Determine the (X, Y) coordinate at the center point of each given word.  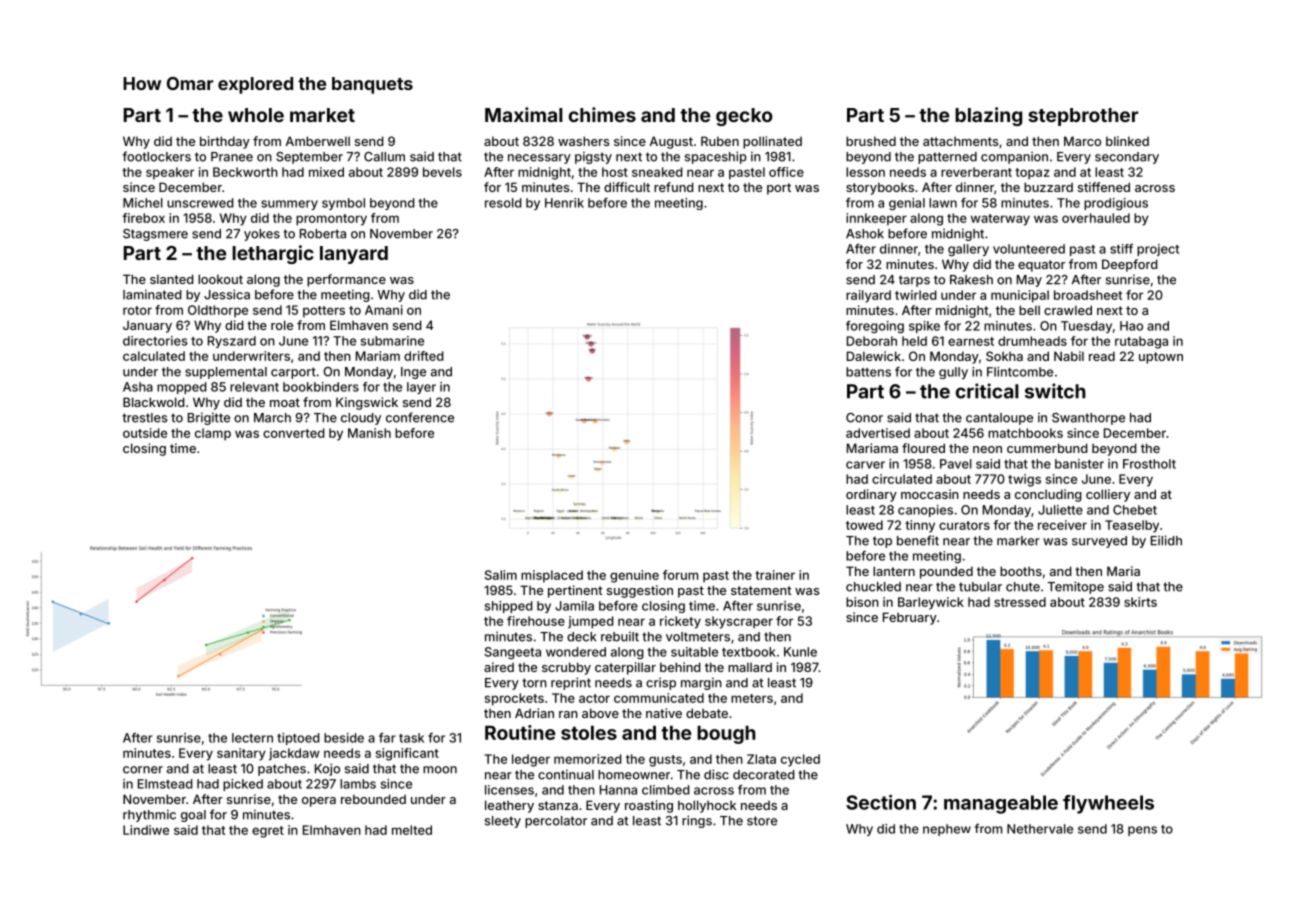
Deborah (872, 341)
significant (407, 754)
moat (285, 402)
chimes (602, 114)
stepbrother (1083, 117)
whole (256, 115)
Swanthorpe (1088, 419)
